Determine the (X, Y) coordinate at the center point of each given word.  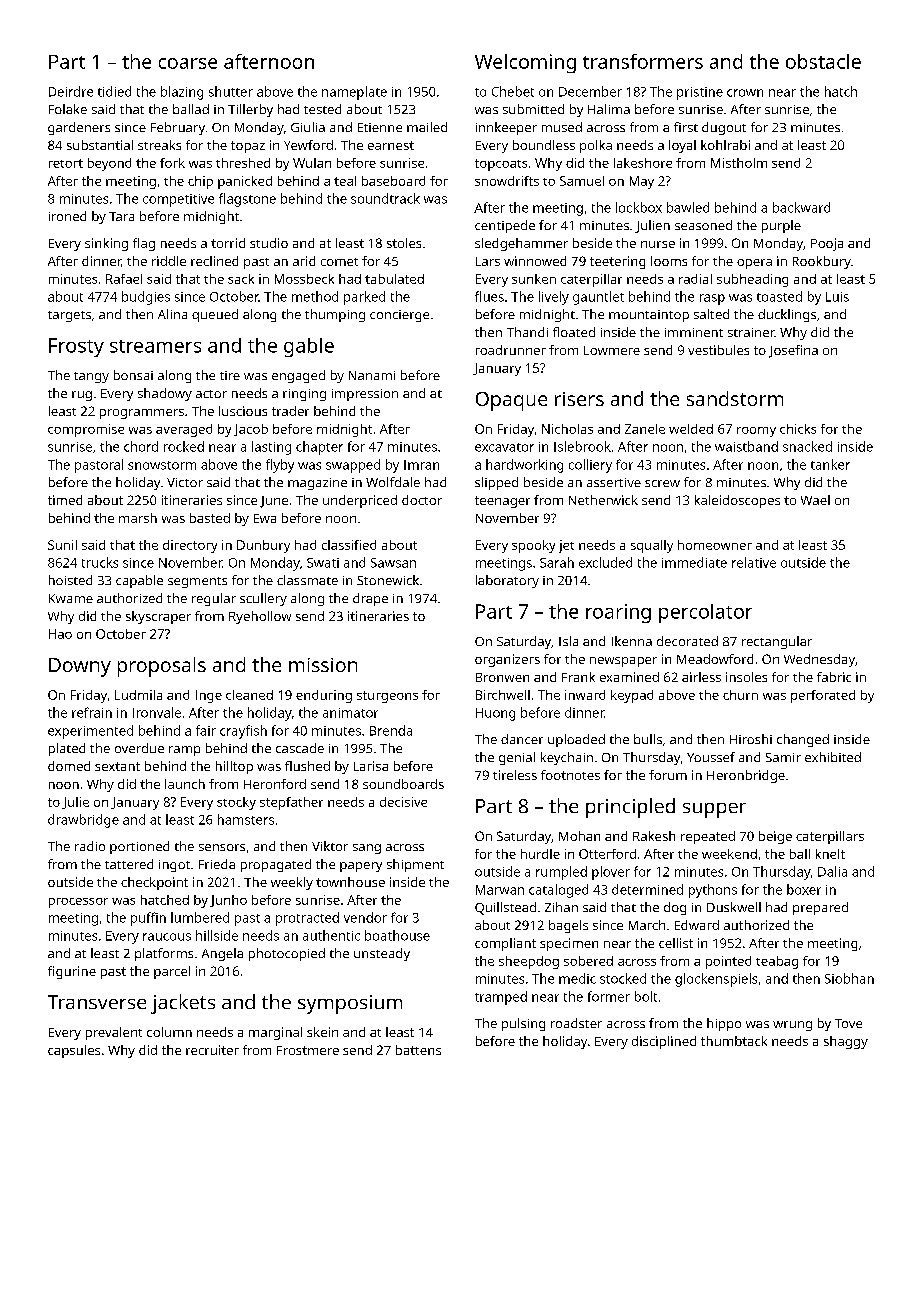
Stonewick (388, 580)
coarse (188, 63)
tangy (91, 377)
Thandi (527, 332)
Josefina (793, 351)
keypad (632, 696)
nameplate (354, 93)
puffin (148, 919)
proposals (162, 667)
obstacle (823, 61)
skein (322, 1032)
